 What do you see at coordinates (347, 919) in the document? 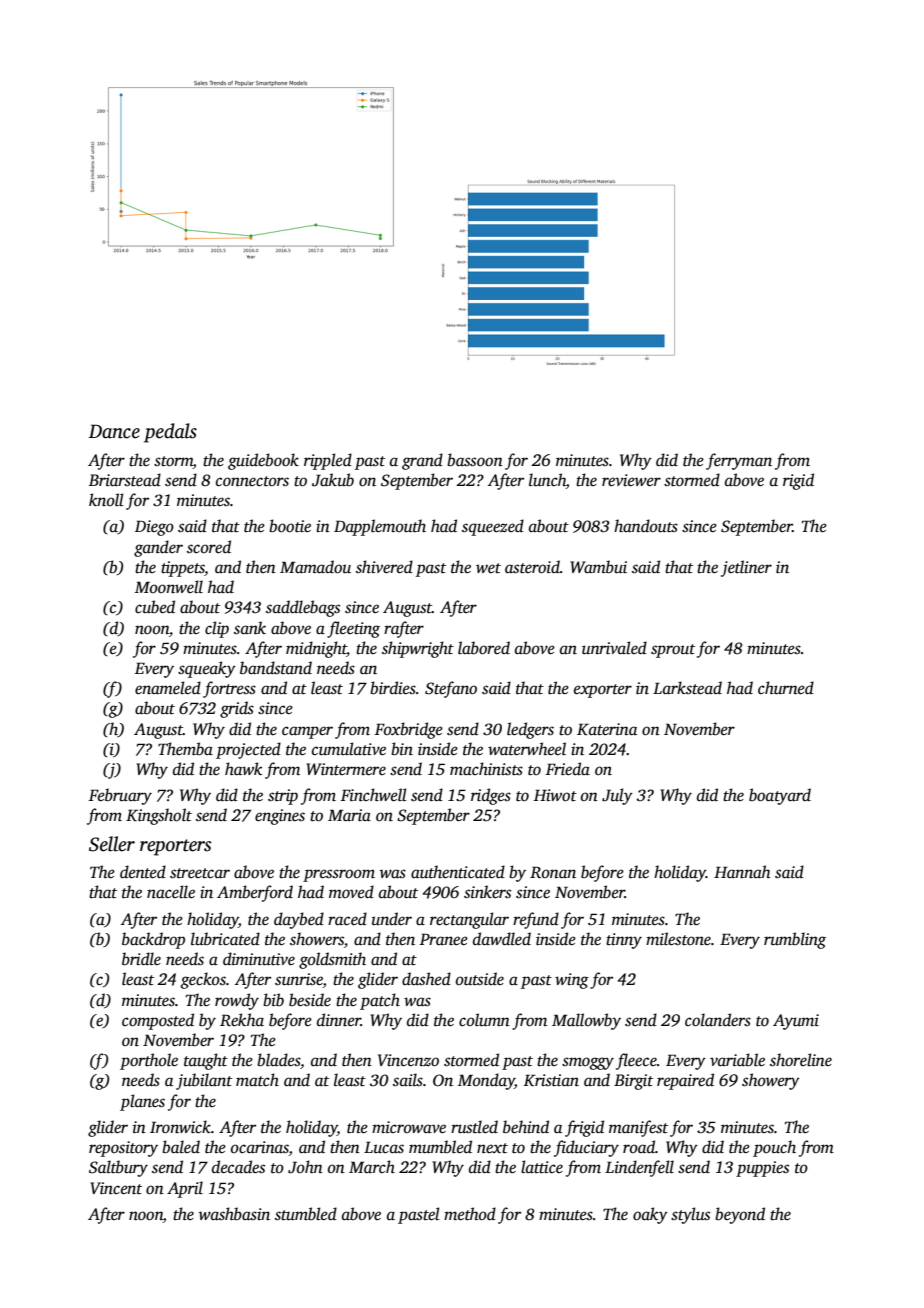
I see `raced` at bounding box center [347, 919].
